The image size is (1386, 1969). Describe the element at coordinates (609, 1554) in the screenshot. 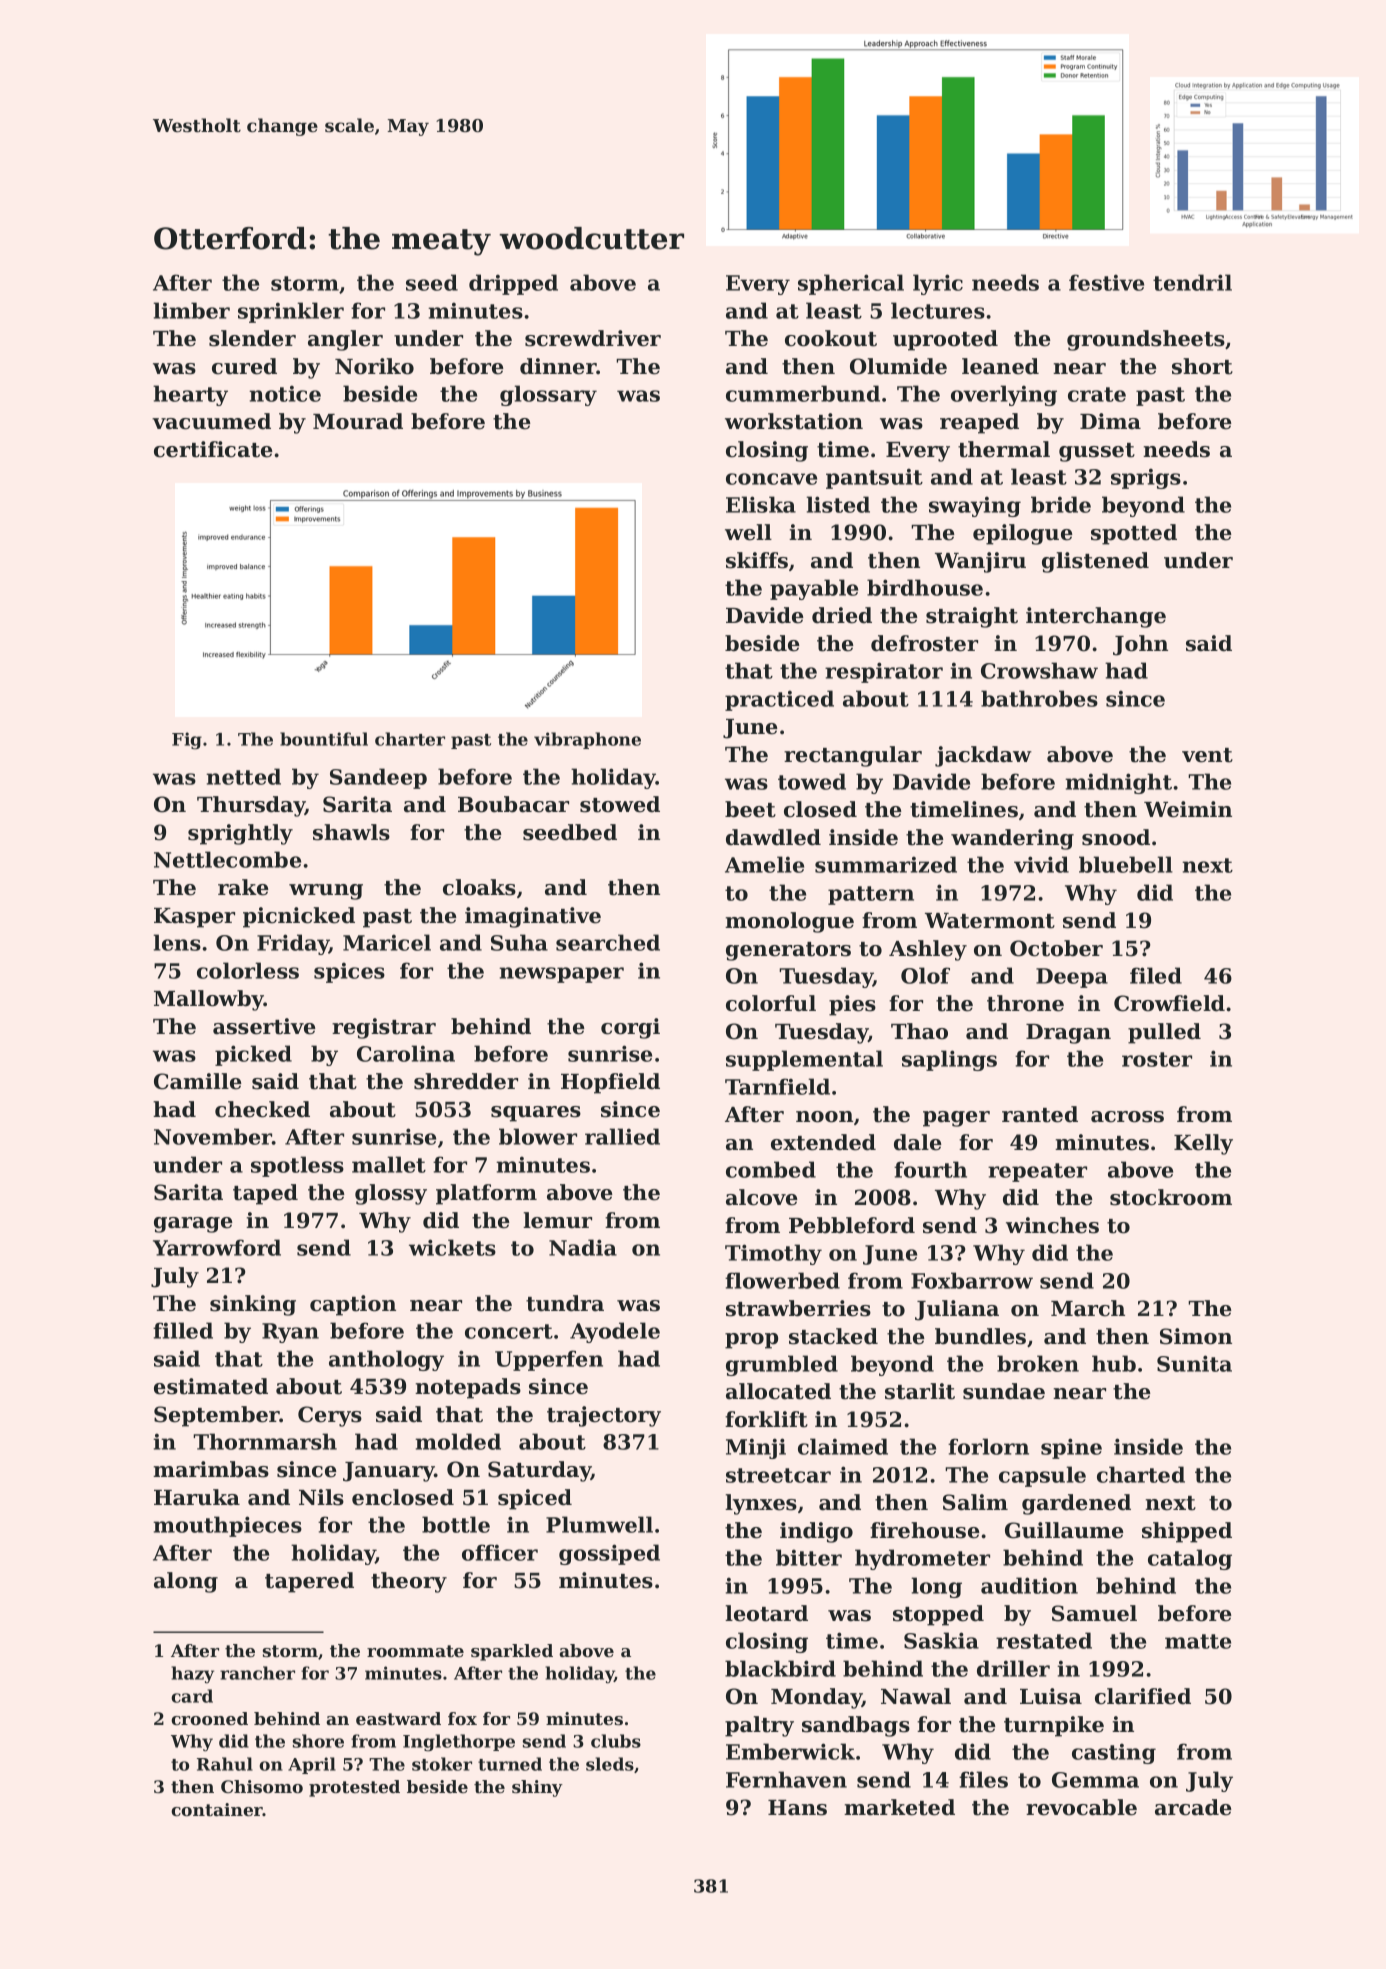

I see `gossiped` at that location.
